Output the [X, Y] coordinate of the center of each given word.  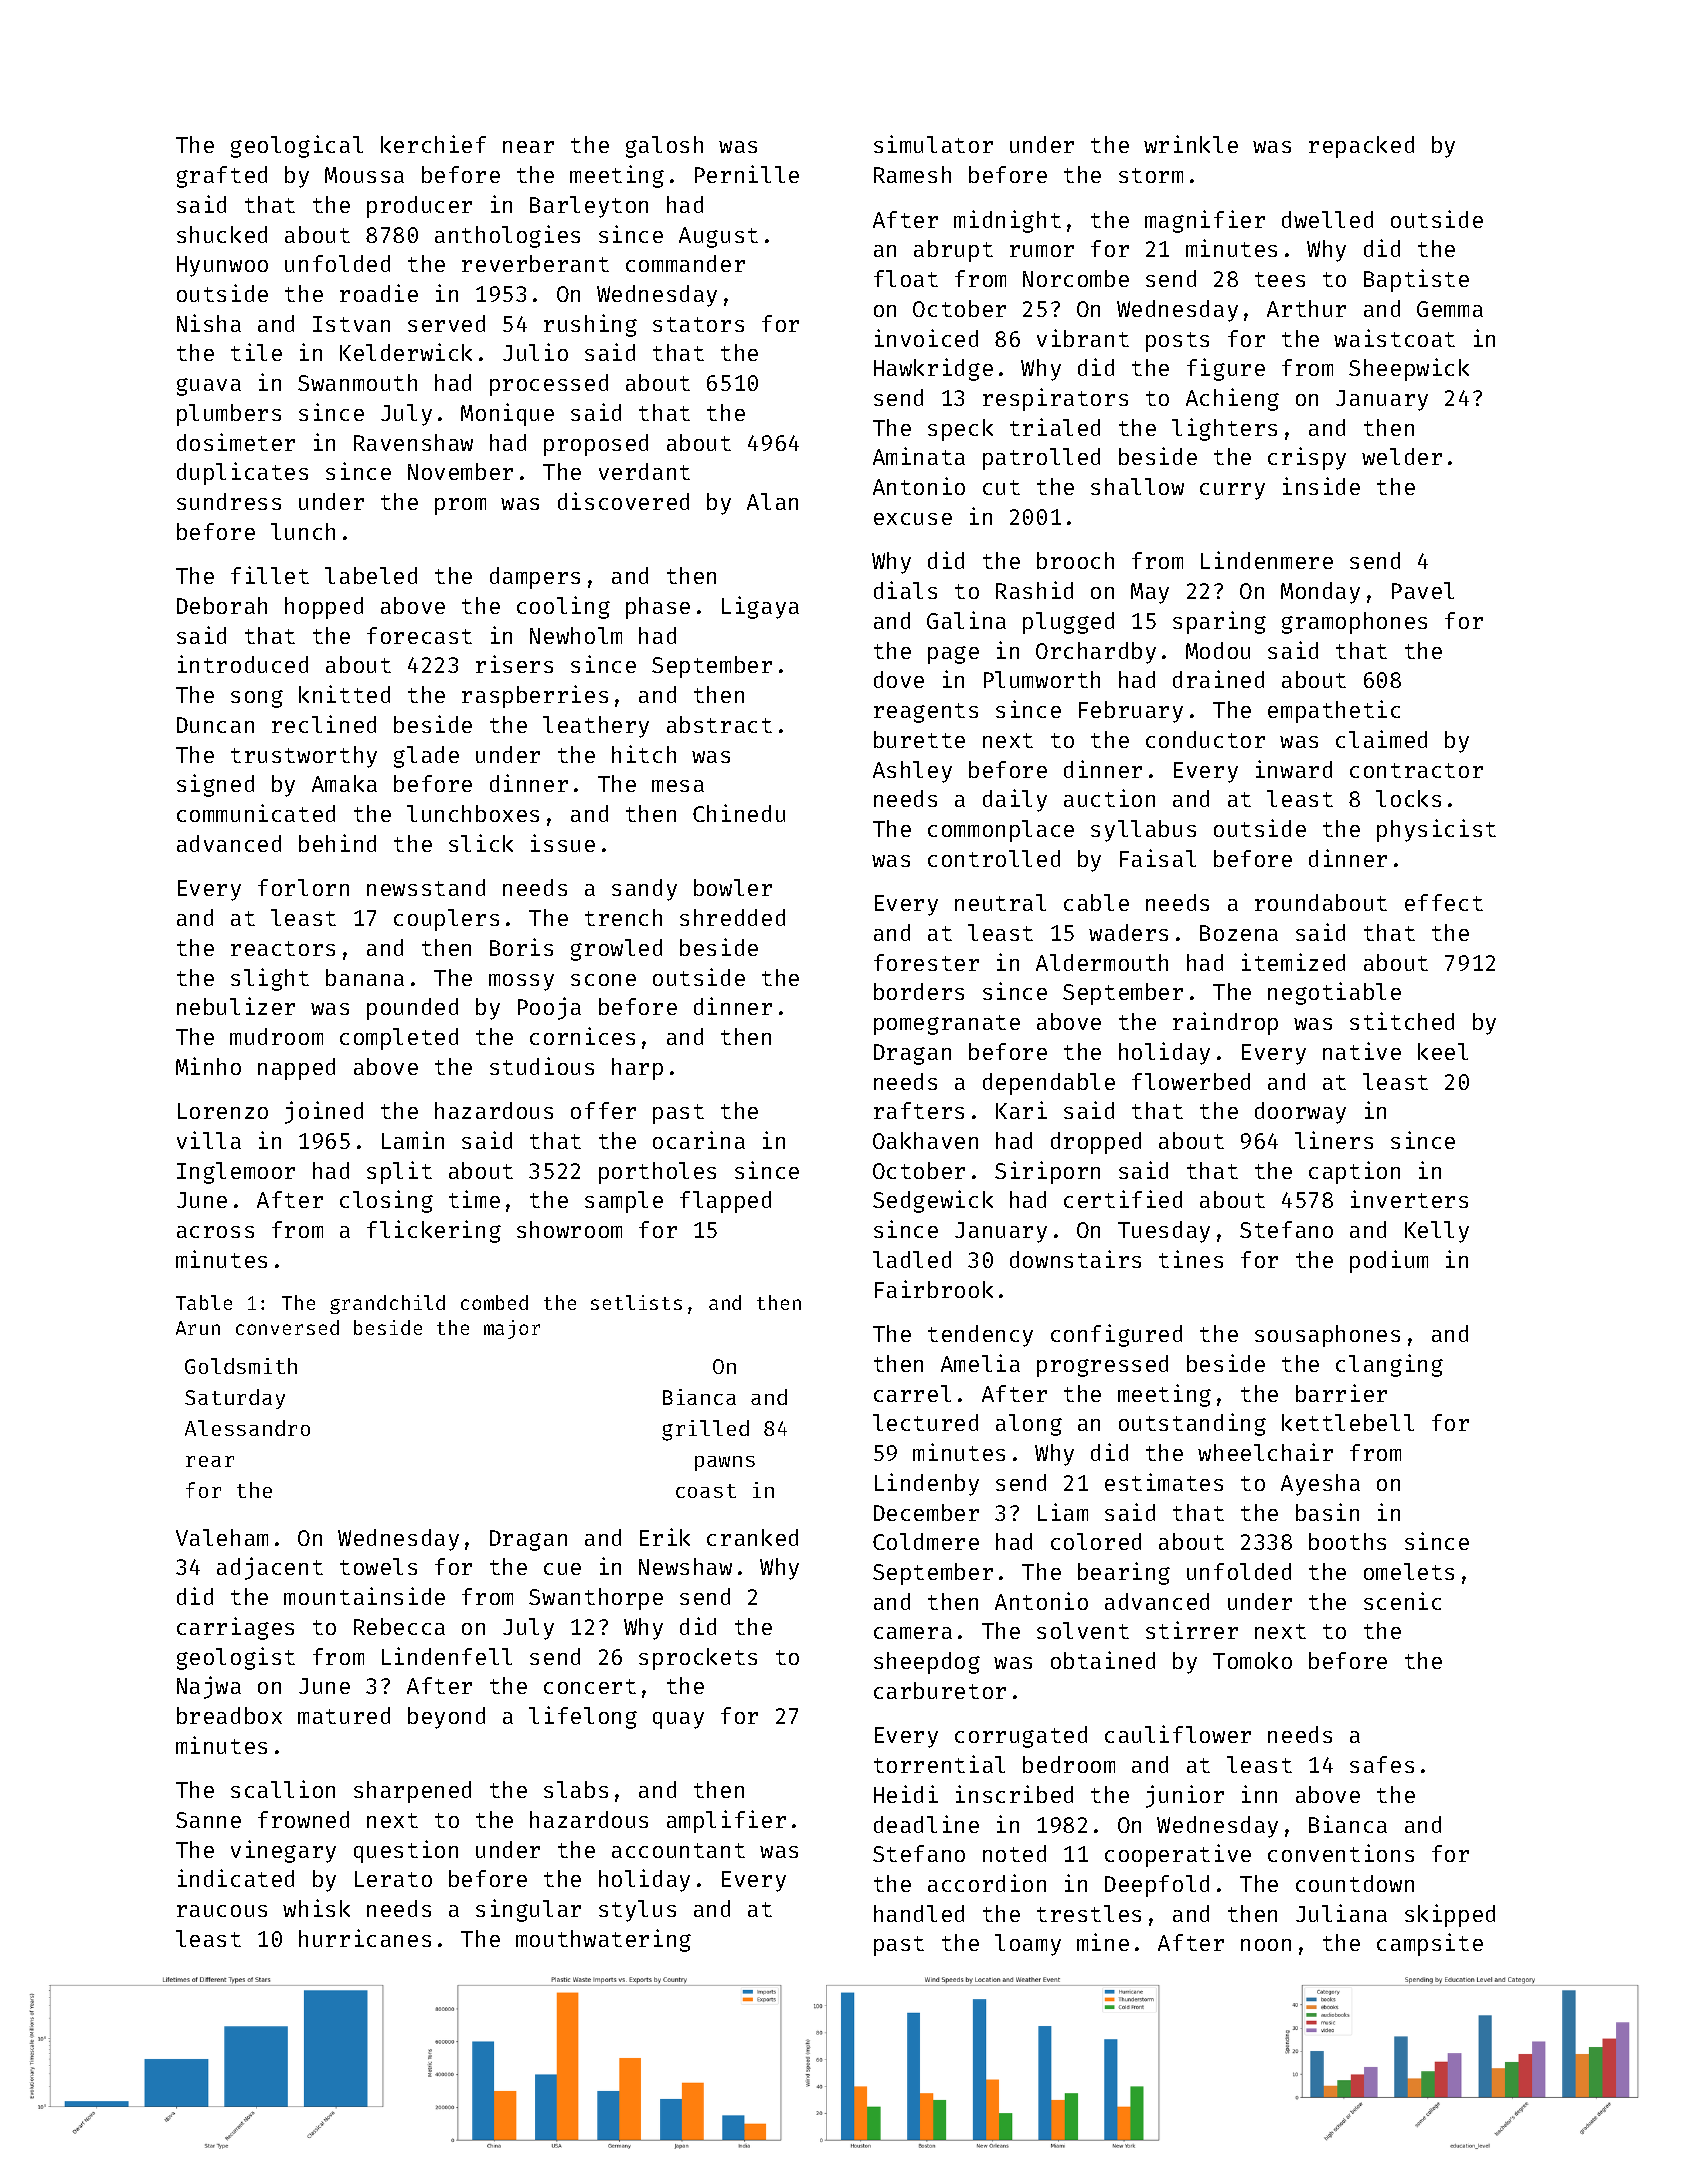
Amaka [344, 783]
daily [1015, 800]
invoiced [926, 338]
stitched [1402, 1021]
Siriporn [1047, 1172]
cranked [752, 1537]
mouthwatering [603, 1940]
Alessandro [247, 1428]
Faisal [1158, 858]
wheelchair [1265, 1452]
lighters [1224, 429]
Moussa [364, 175]
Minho [208, 1066]
